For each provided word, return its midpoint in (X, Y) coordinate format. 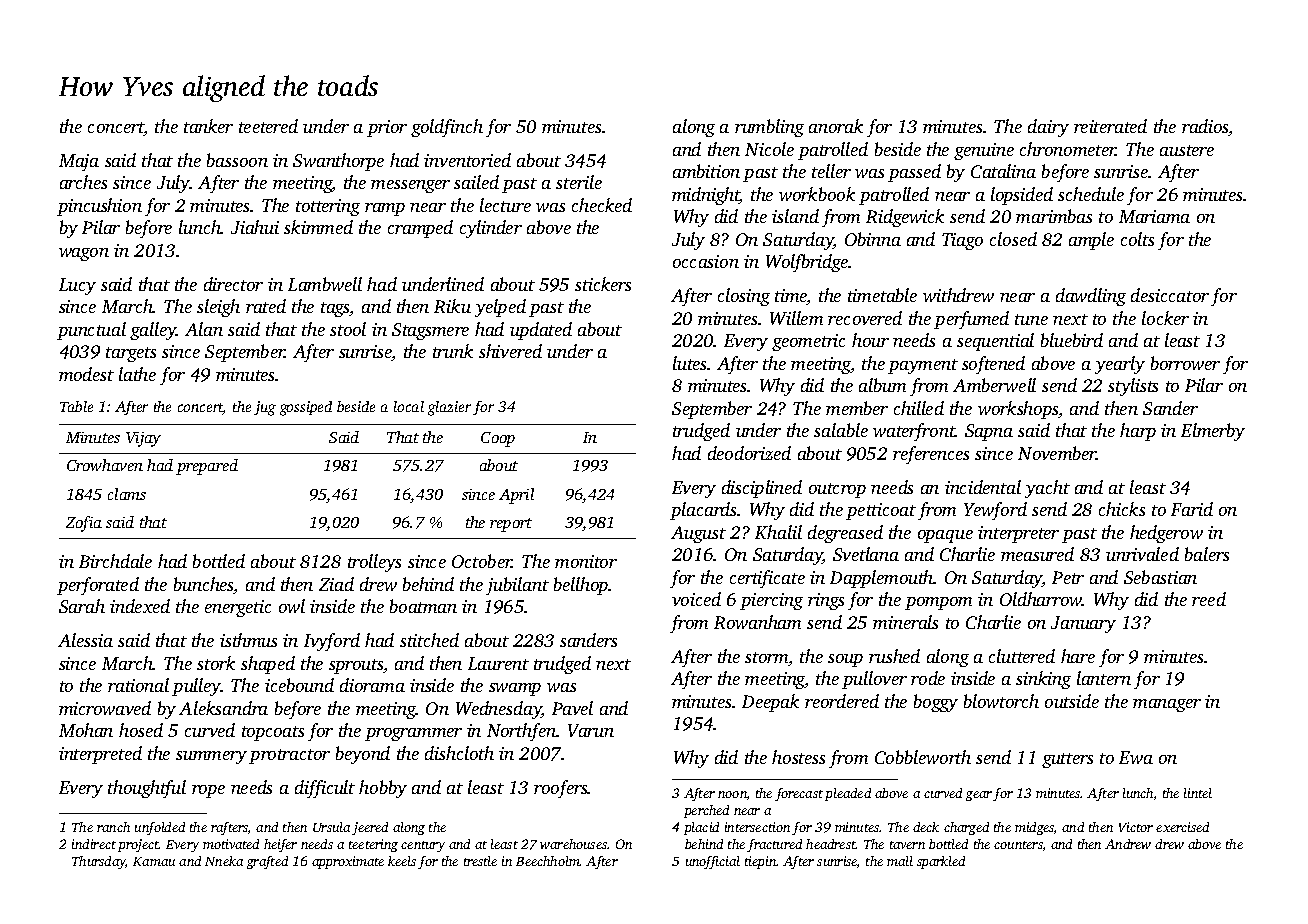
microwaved (105, 708)
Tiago (962, 241)
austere (1187, 150)
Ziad (336, 584)
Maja (79, 162)
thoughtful (147, 789)
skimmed (318, 227)
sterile (579, 182)
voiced (696, 599)
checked (602, 205)
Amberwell (994, 385)
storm (767, 659)
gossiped (306, 408)
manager (1167, 705)
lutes (690, 363)
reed (1209, 599)
